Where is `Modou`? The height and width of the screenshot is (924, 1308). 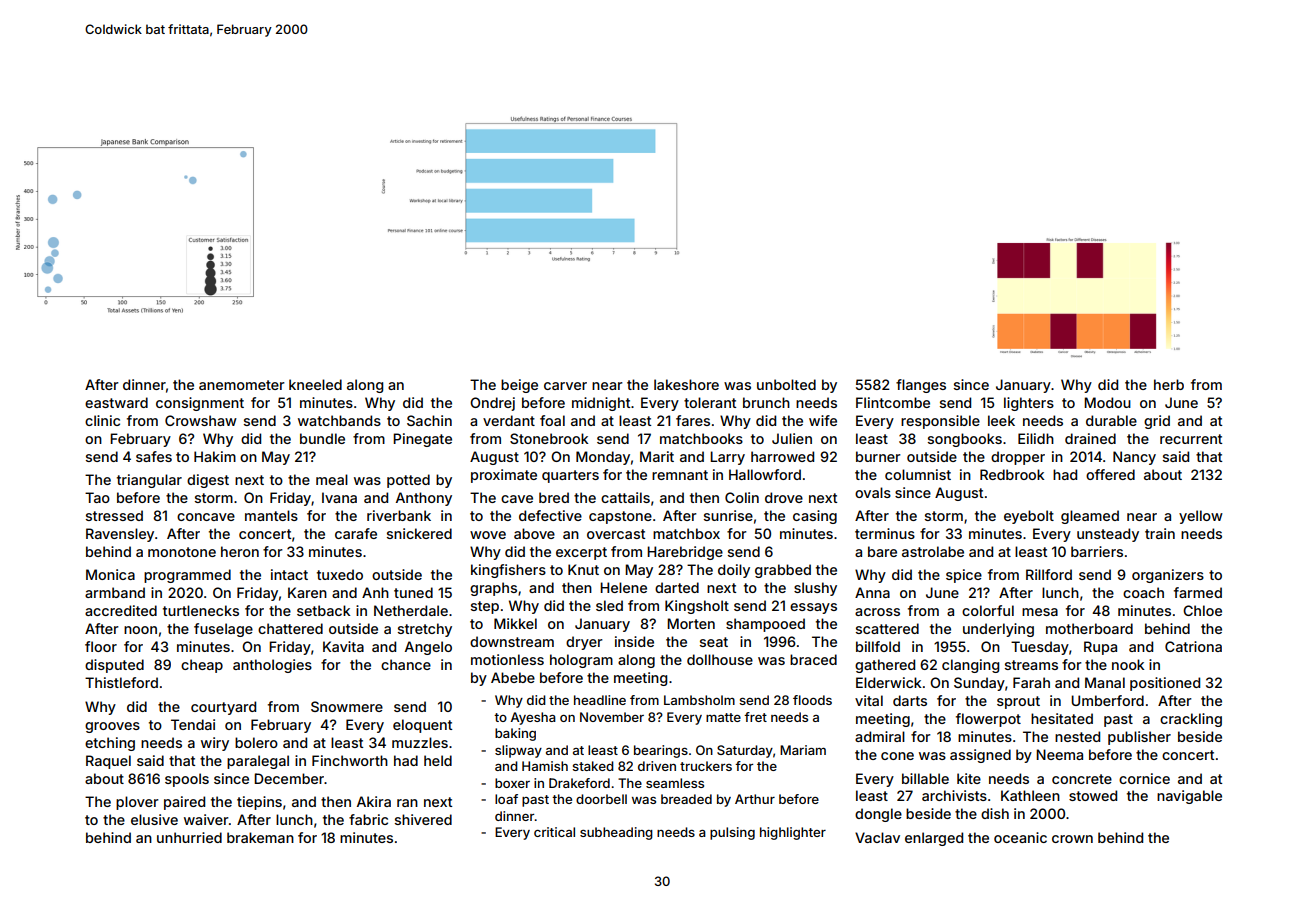
Modou is located at coordinates (1107, 402).
